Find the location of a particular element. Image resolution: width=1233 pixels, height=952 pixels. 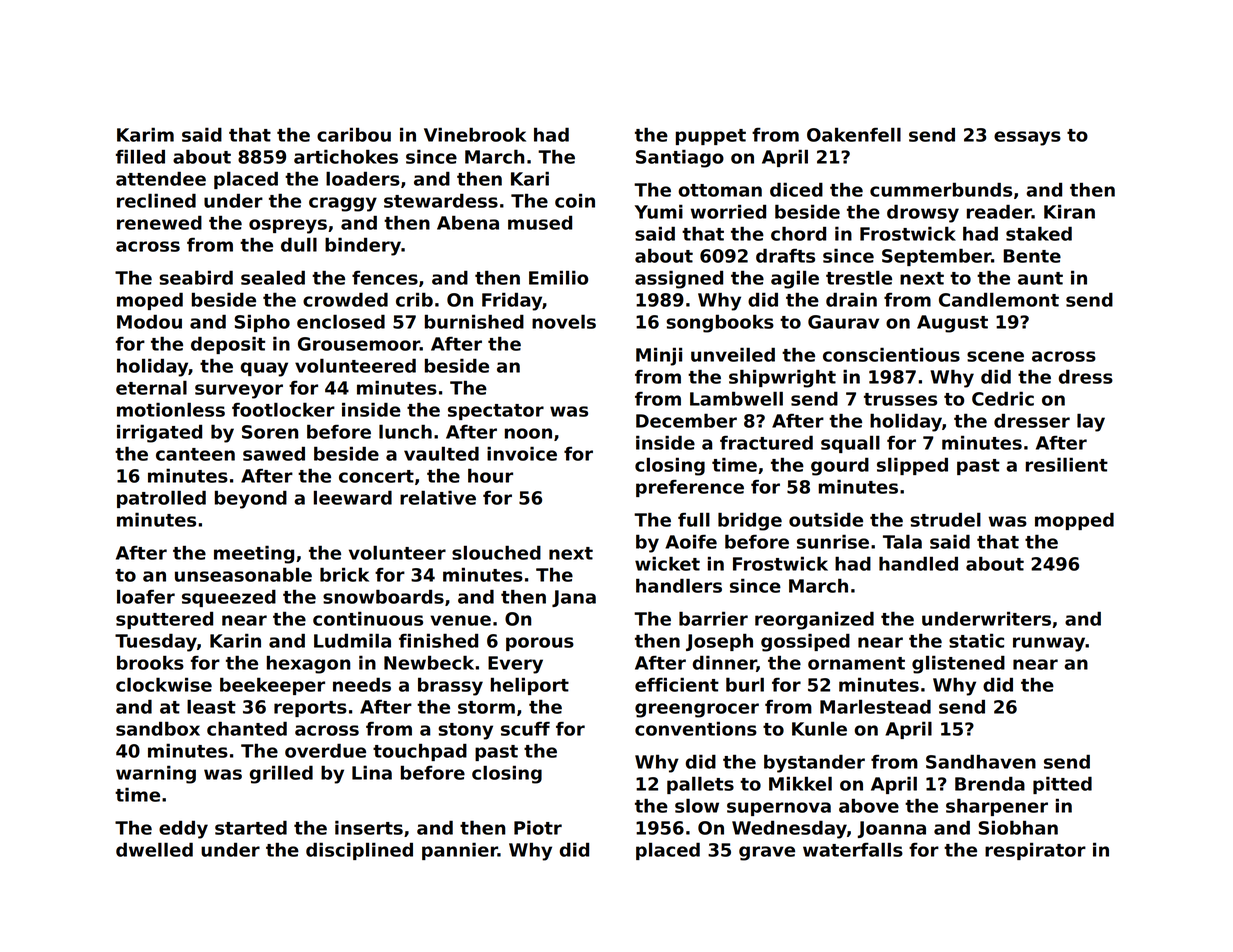

conscientious is located at coordinates (891, 354).
